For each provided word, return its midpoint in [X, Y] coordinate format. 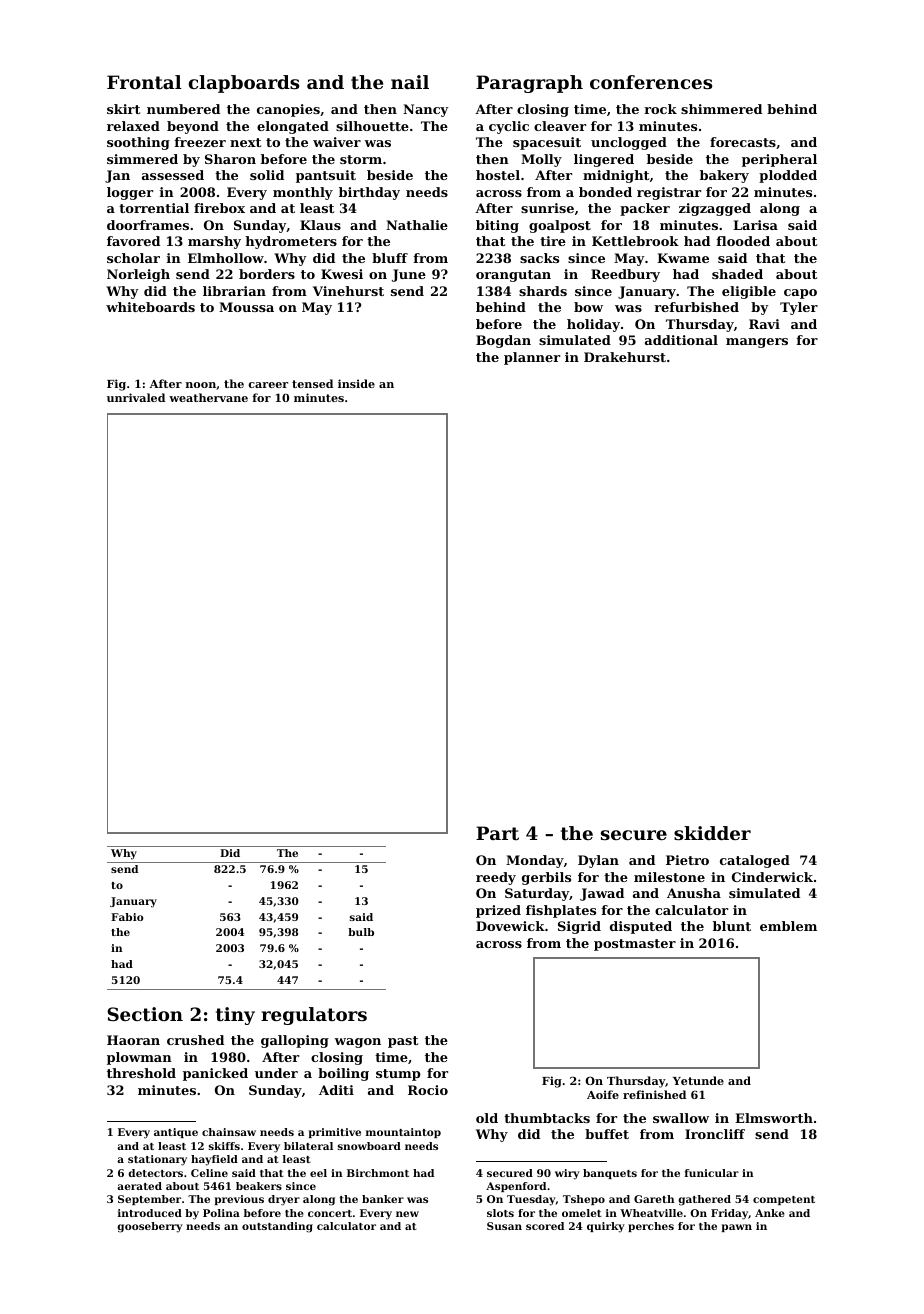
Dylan [598, 861]
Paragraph [529, 84]
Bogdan [503, 341]
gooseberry [150, 1227]
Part [497, 833]
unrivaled [136, 397]
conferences [651, 82]
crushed [195, 1040]
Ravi [764, 324]
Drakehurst [625, 357]
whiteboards [150, 307]
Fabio [127, 917]
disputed [641, 927]
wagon [357, 1043]
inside [356, 383]
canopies [288, 110]
